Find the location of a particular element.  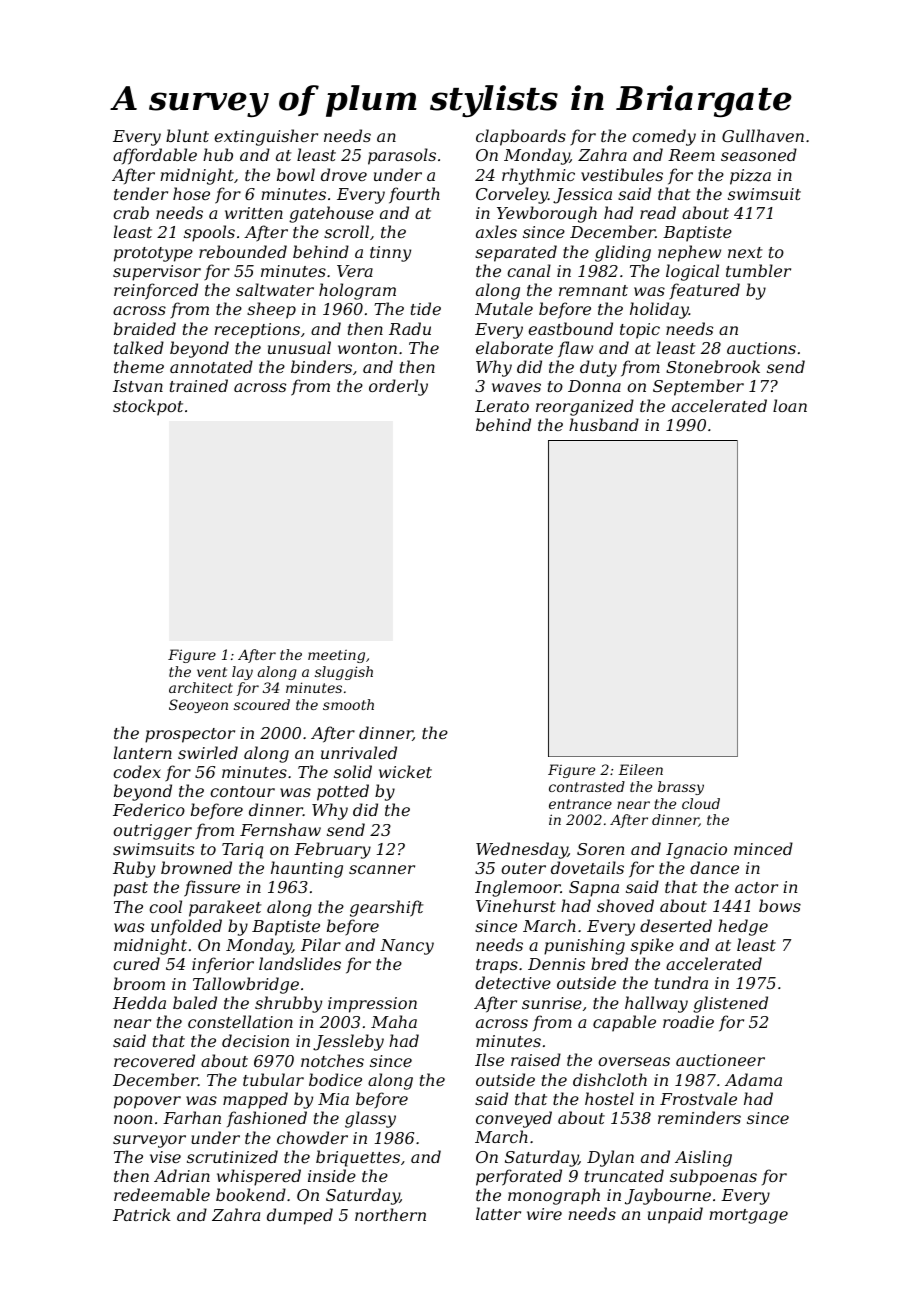

unrivaled is located at coordinates (359, 752).
